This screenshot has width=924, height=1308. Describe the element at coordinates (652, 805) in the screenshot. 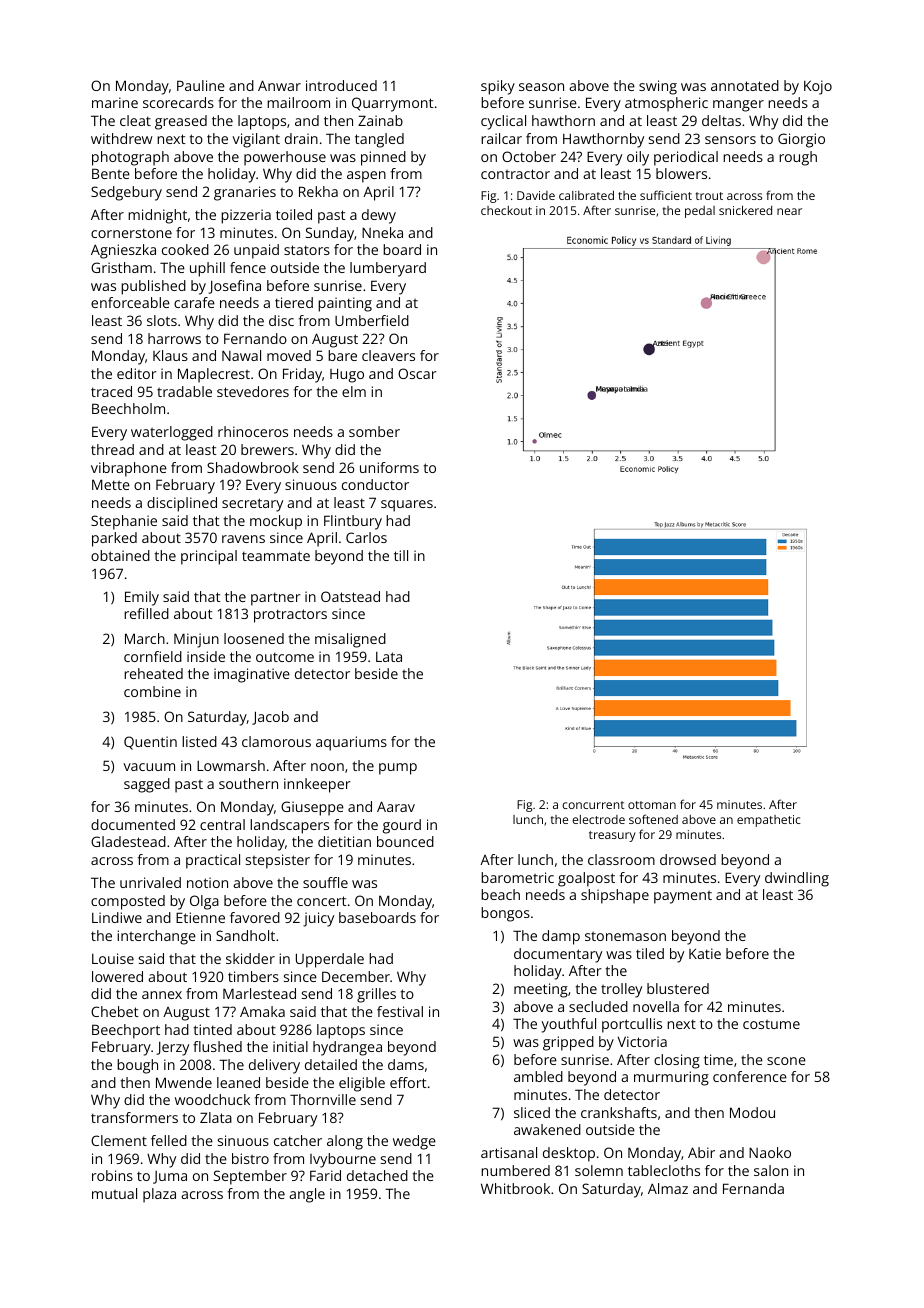

I see `ottoman` at that location.
